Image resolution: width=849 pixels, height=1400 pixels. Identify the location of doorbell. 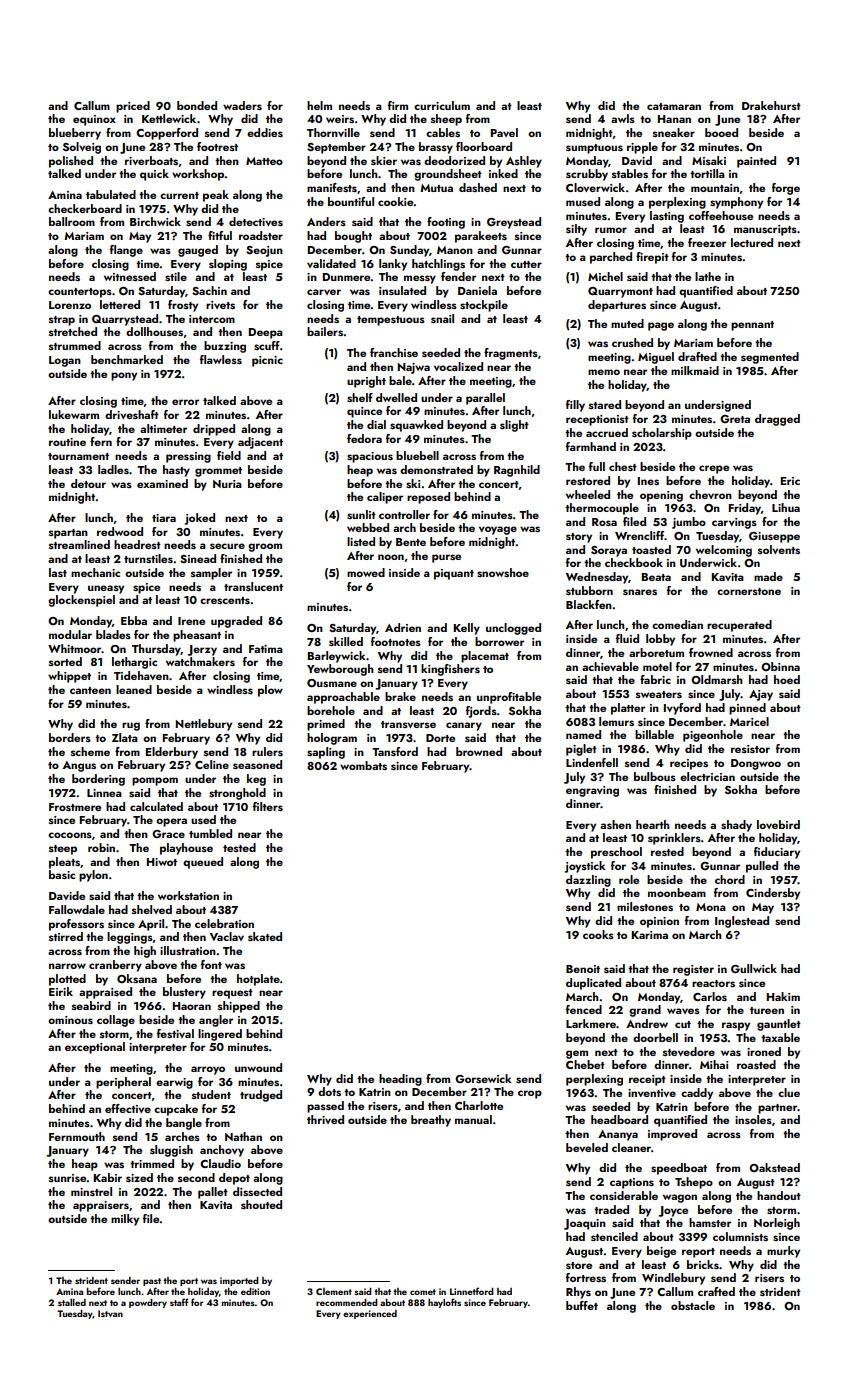
(655, 1037).
